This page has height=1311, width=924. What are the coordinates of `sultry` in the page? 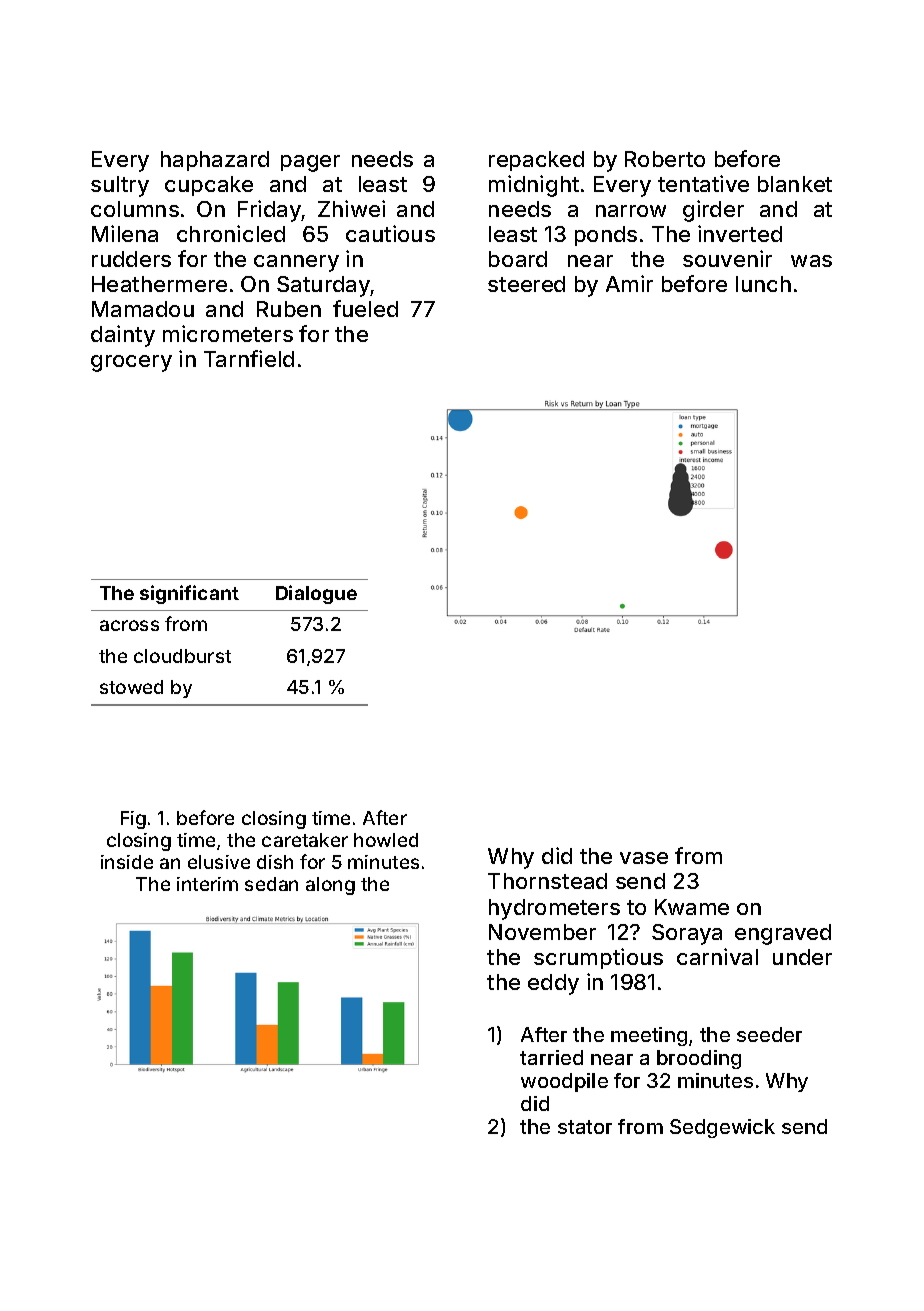 It's located at (120, 186).
